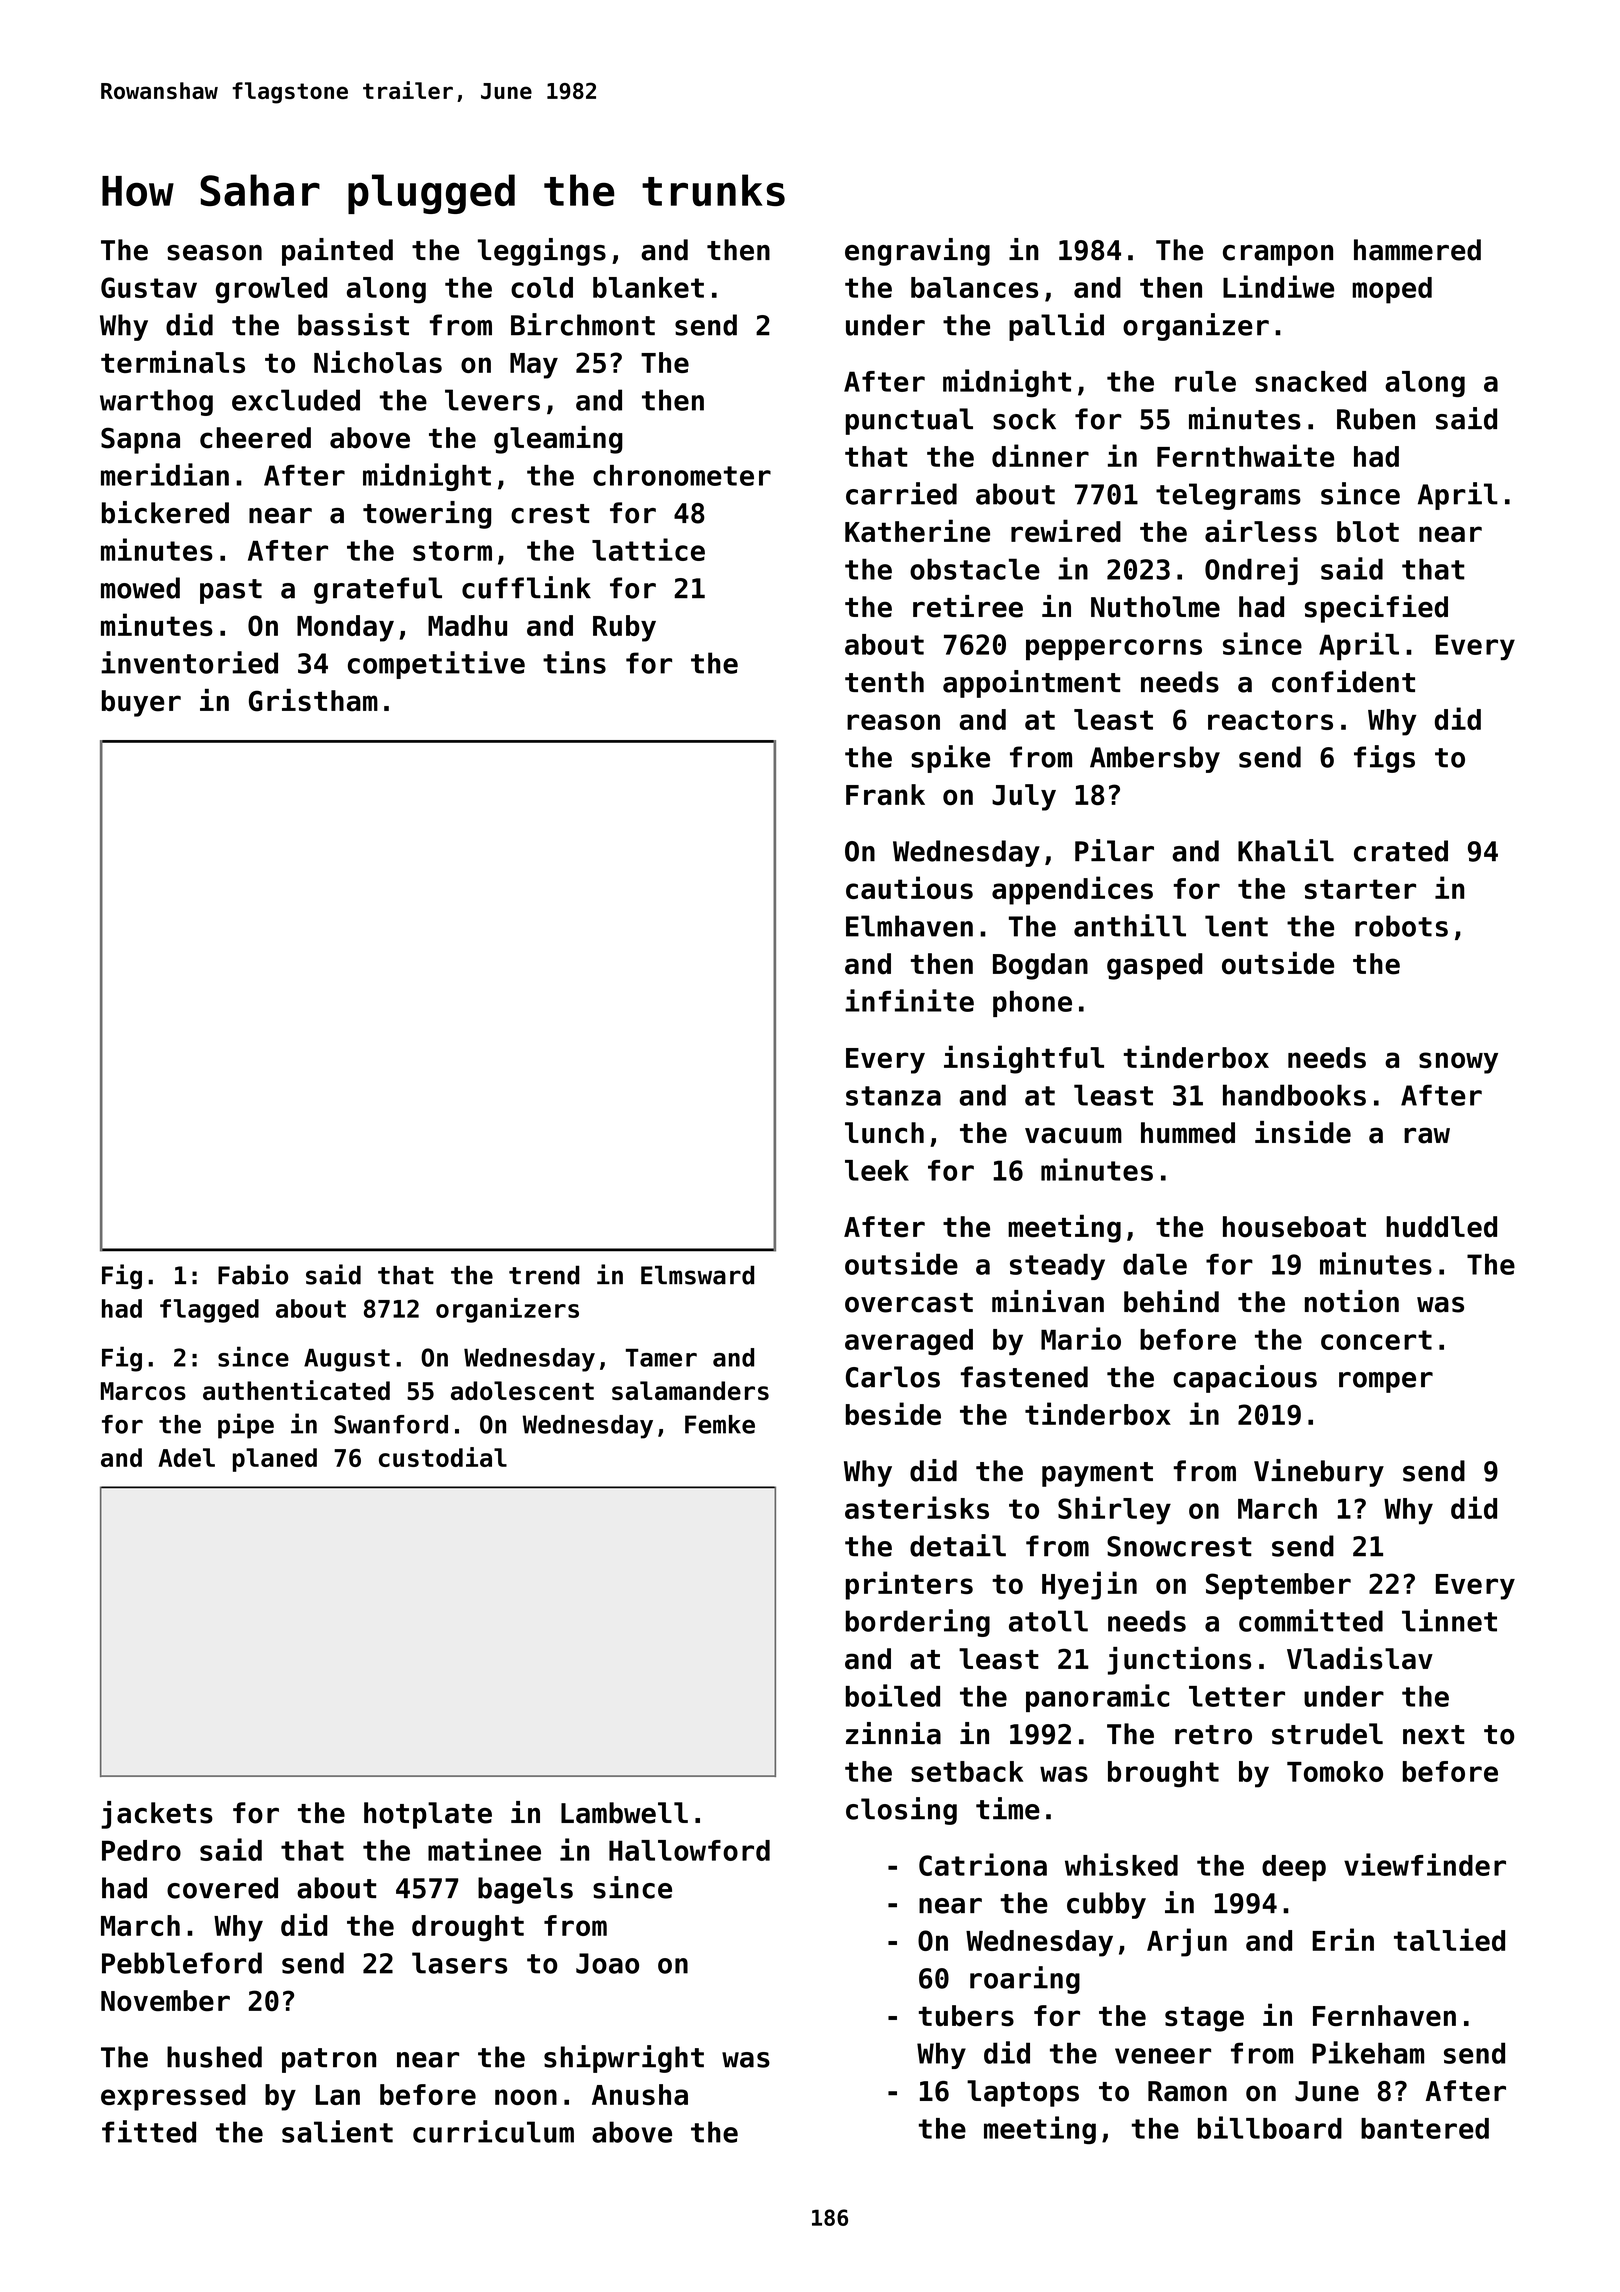 Image resolution: width=1620 pixels, height=2292 pixels. Describe the element at coordinates (1114, 850) in the document. I see `Pilar` at that location.
